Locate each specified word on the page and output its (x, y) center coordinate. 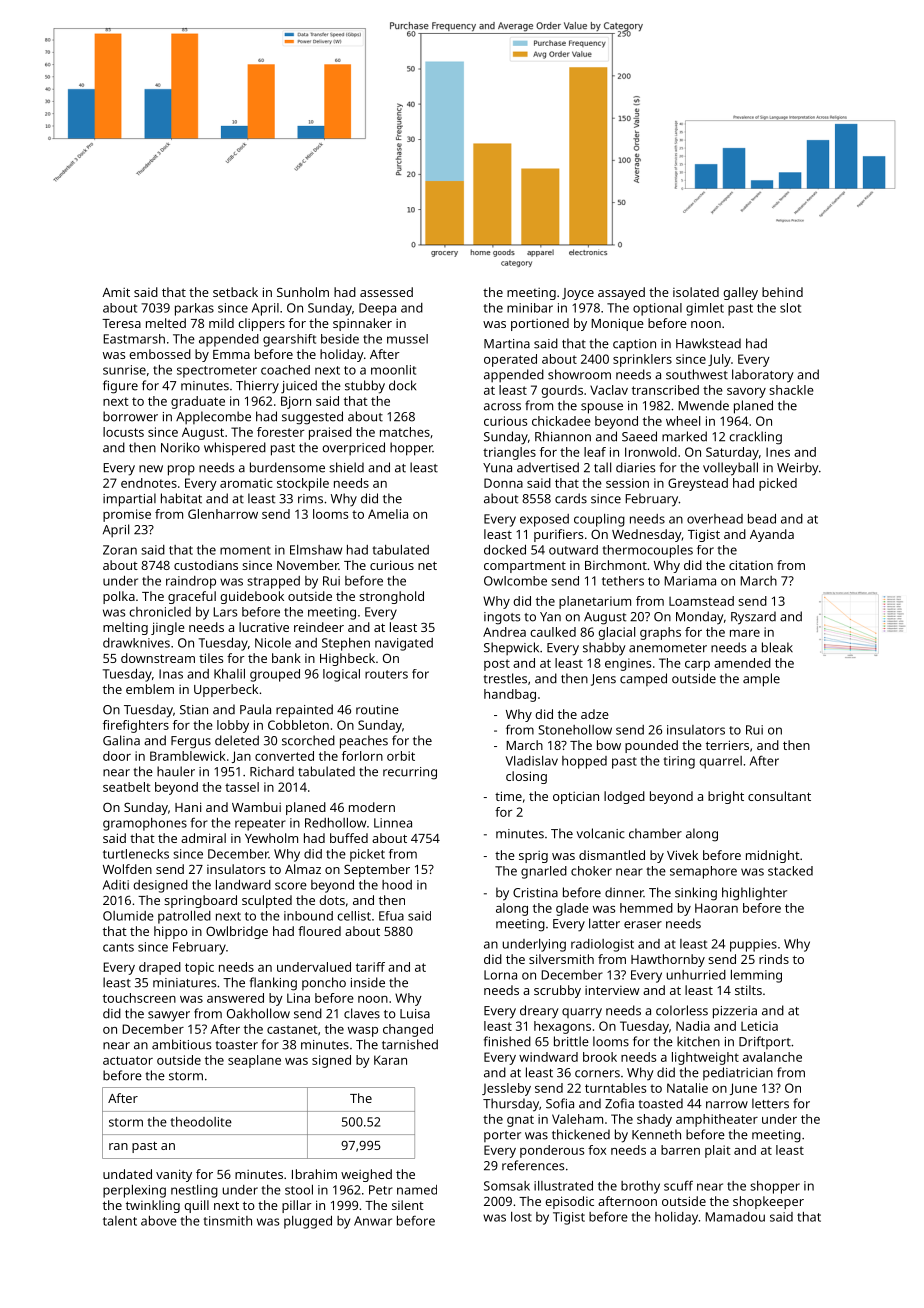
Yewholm (271, 838)
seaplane (254, 1061)
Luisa (415, 1014)
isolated (696, 292)
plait (717, 1151)
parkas (194, 309)
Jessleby (506, 1089)
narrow (727, 1105)
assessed (386, 292)
